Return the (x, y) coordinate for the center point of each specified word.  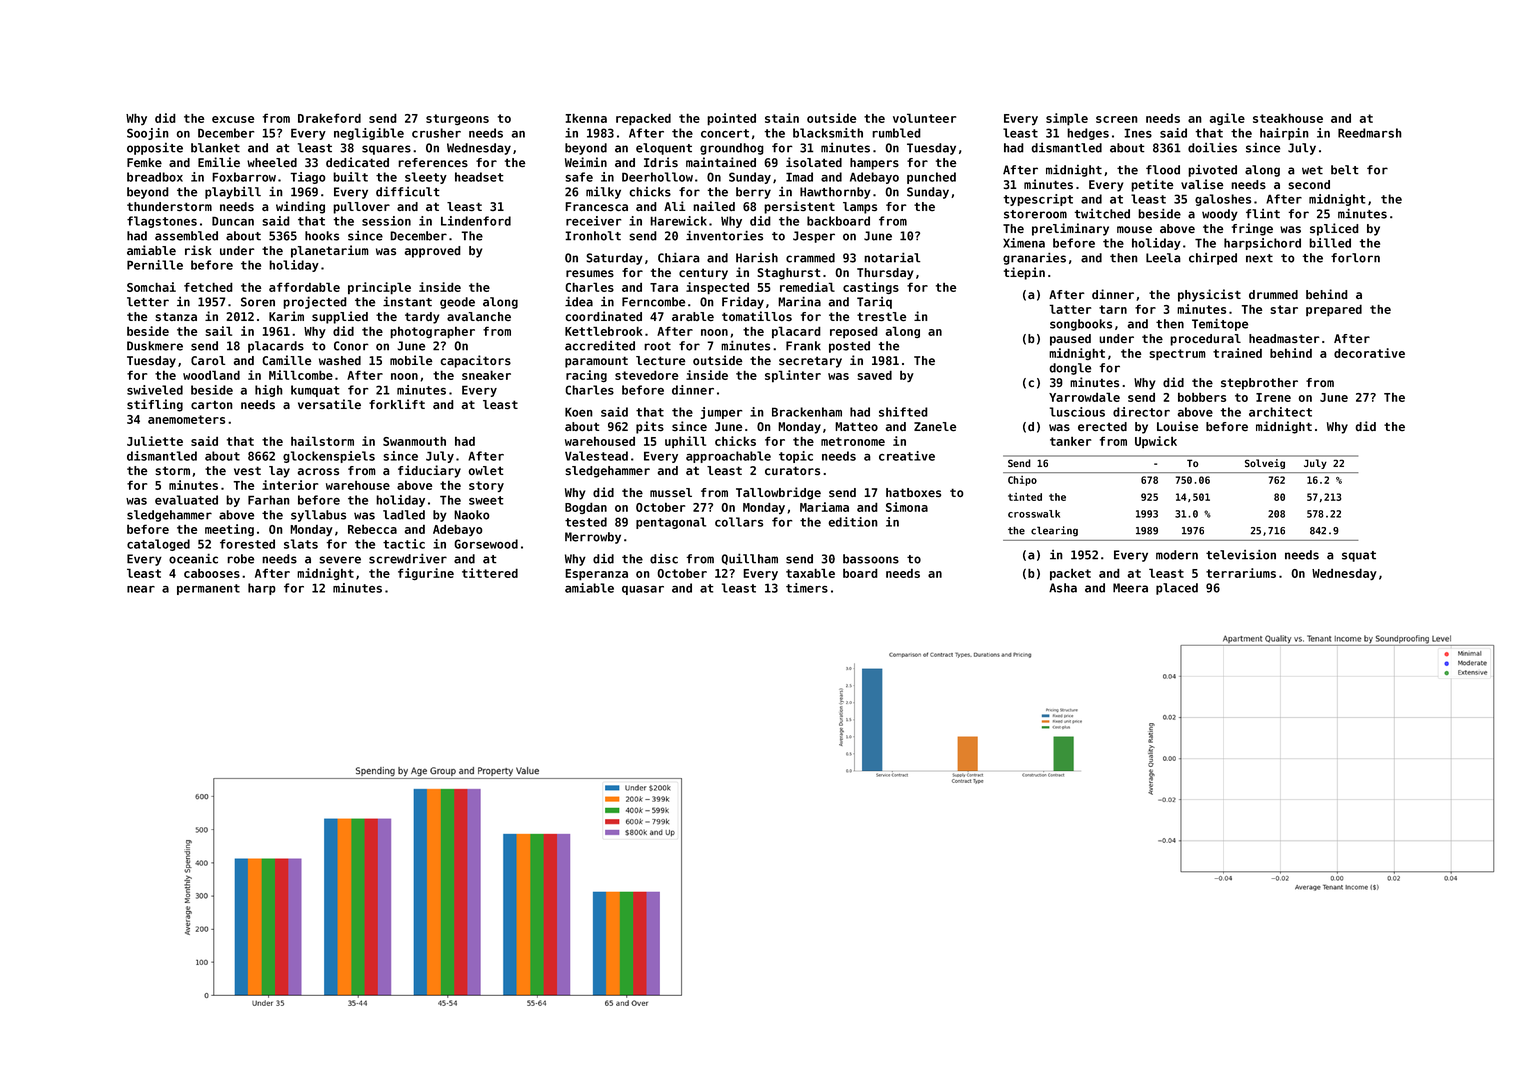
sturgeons (457, 119)
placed (1177, 589)
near (141, 589)
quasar (643, 590)
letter (148, 302)
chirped (1213, 259)
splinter (793, 376)
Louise (1178, 426)
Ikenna (586, 118)
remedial (807, 287)
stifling (155, 405)
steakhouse (1288, 118)
